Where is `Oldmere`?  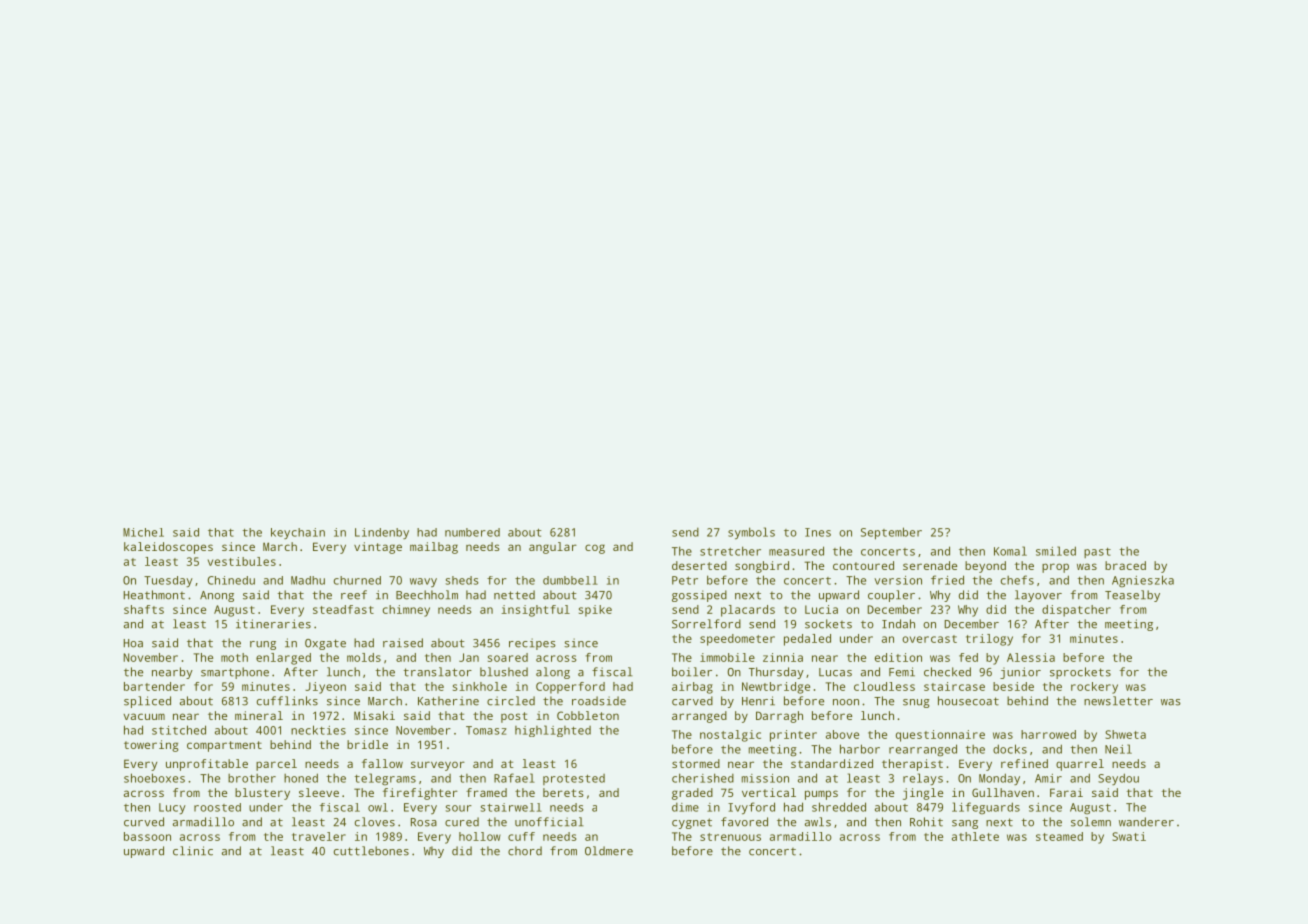
Oldmere is located at coordinates (609, 851).
